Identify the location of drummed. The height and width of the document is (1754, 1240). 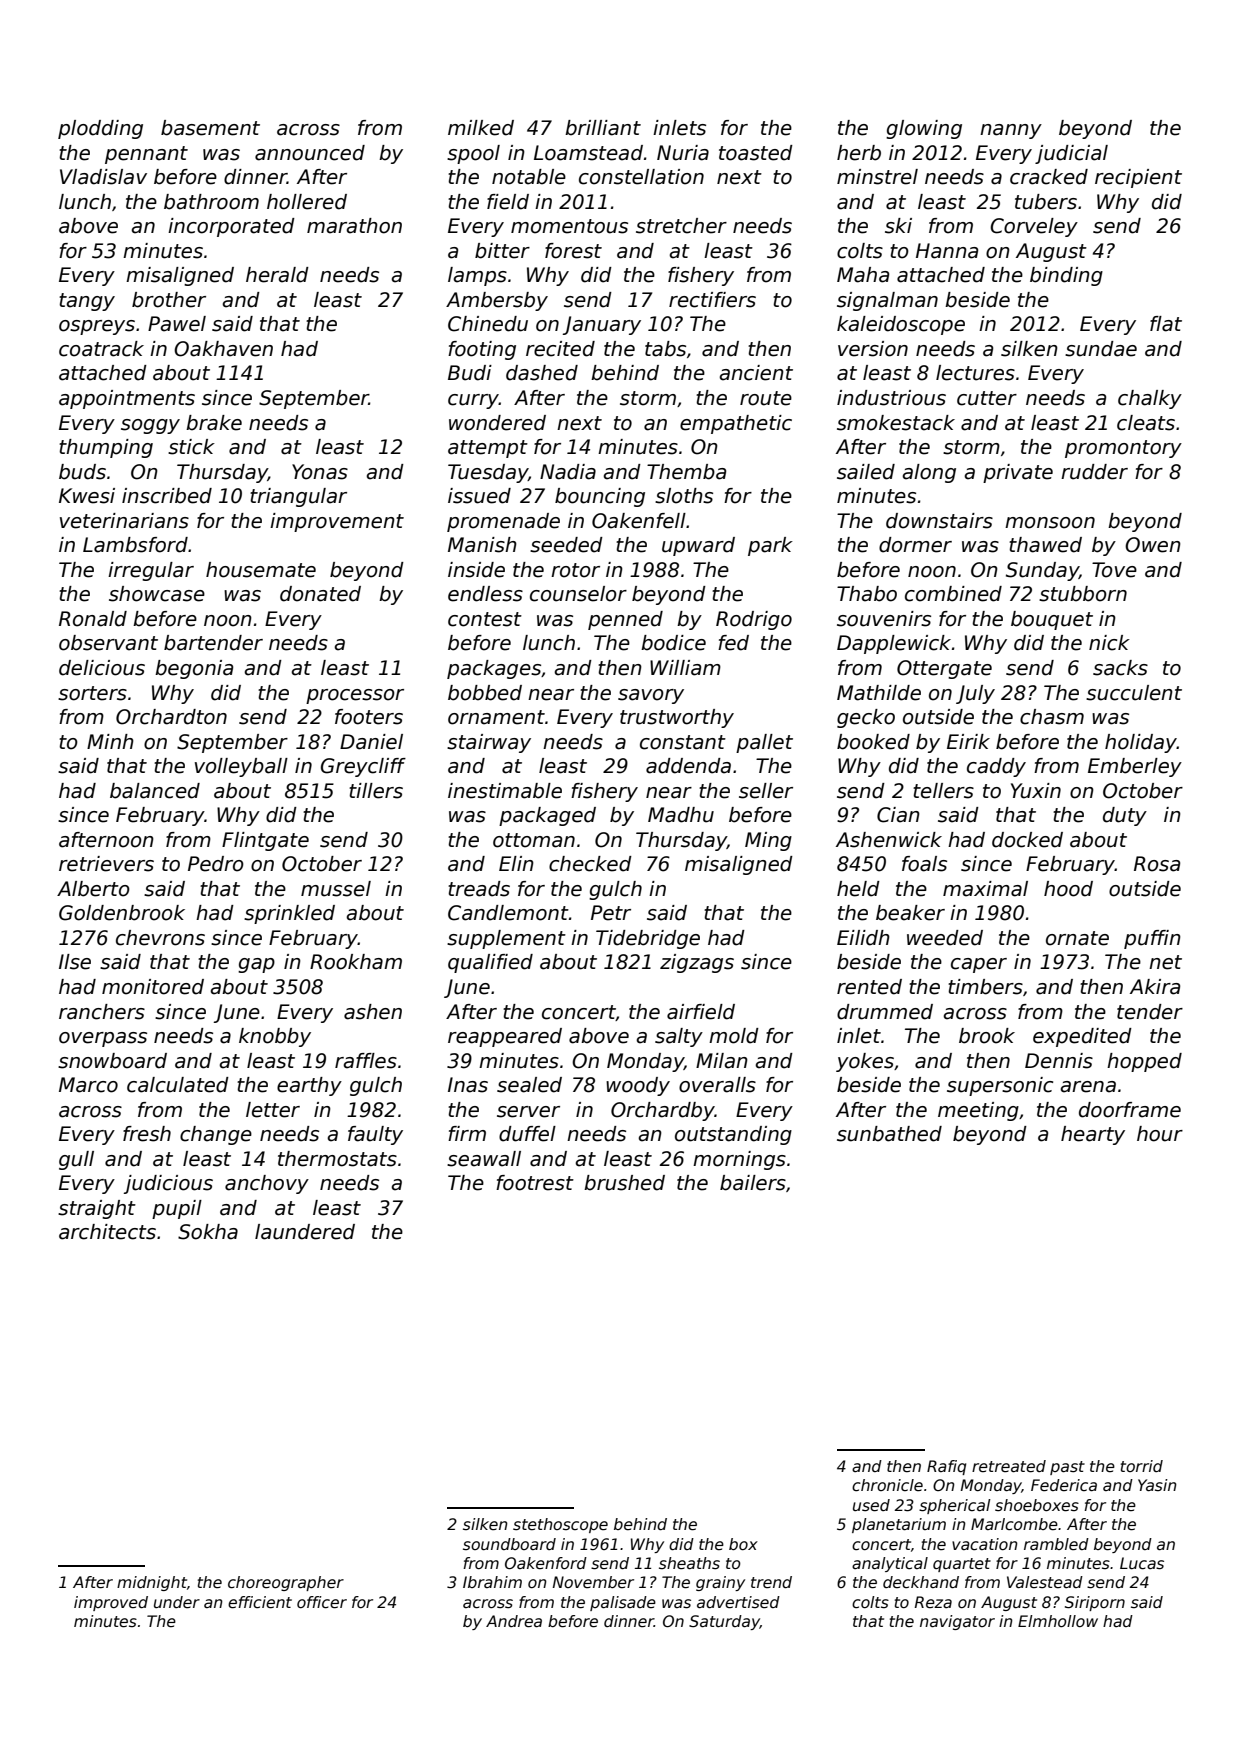
(885, 1012).
